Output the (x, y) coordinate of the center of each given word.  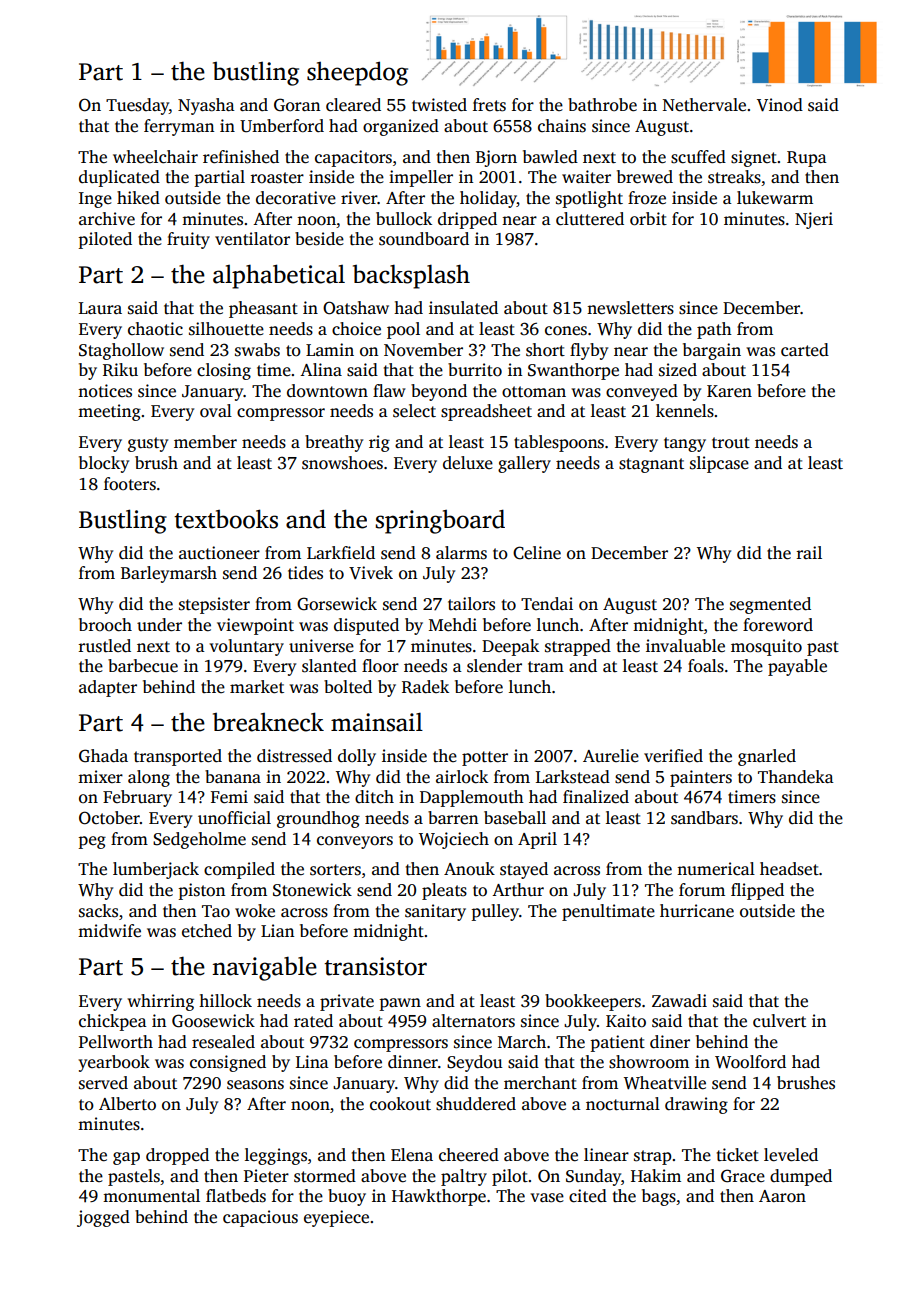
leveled (791, 1155)
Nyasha (206, 106)
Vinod (780, 105)
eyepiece (336, 1218)
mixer (100, 776)
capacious (260, 1218)
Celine (537, 553)
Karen (729, 391)
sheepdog (357, 73)
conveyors (355, 842)
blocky (104, 464)
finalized (596, 797)
